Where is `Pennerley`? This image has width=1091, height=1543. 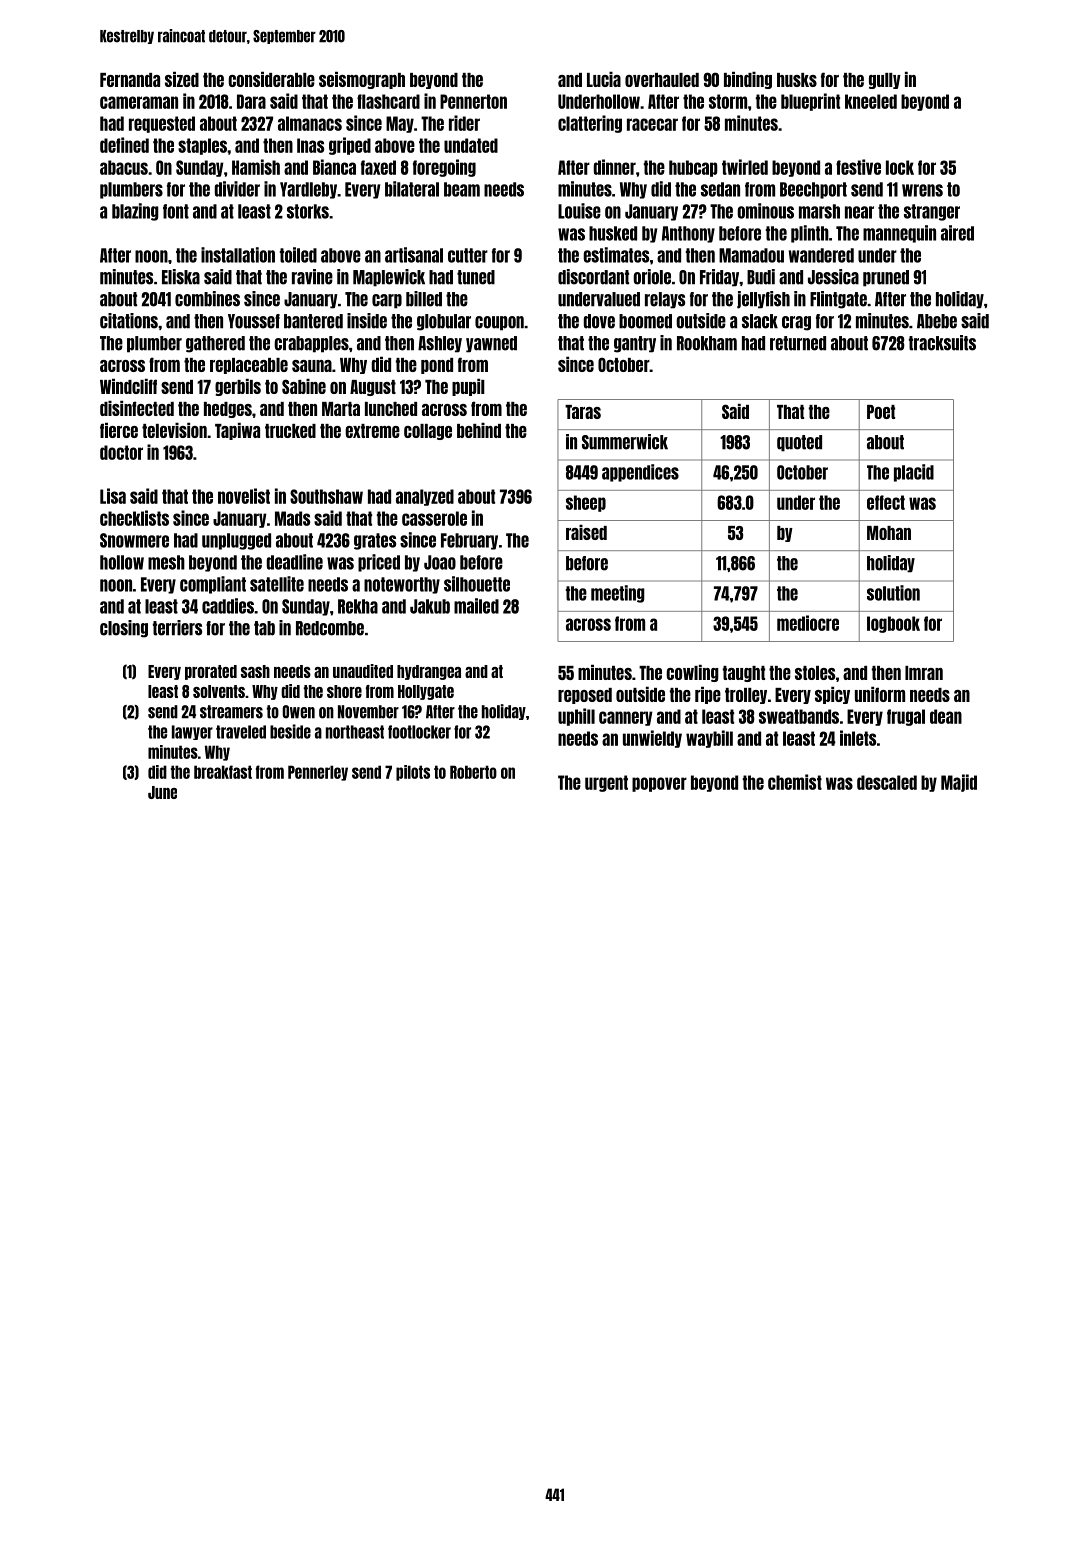 Pennerley is located at coordinates (318, 773).
